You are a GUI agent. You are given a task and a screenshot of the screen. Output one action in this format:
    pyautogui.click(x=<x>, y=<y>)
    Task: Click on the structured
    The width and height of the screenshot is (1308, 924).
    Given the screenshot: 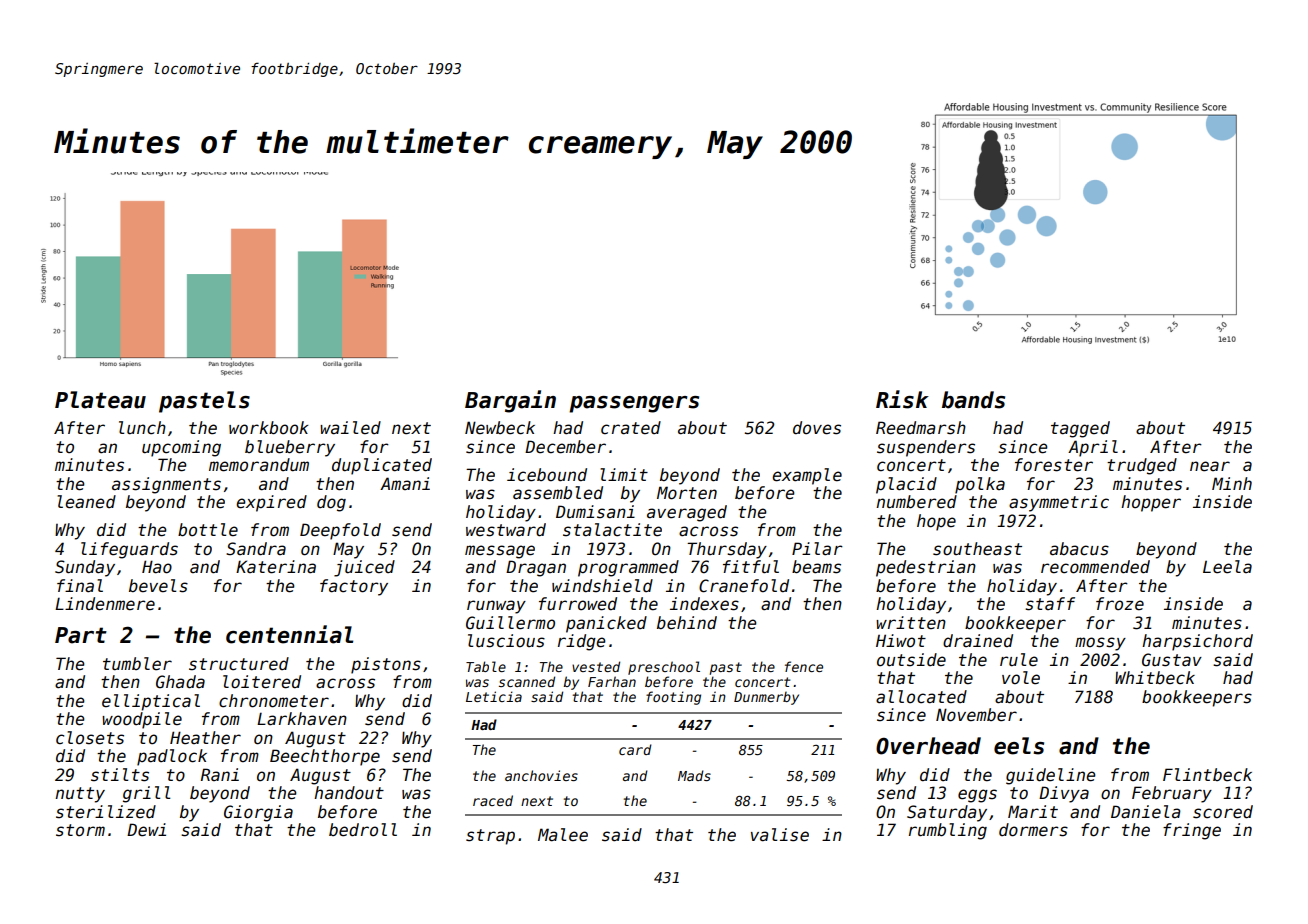 What is the action you would take?
    pyautogui.click(x=239, y=664)
